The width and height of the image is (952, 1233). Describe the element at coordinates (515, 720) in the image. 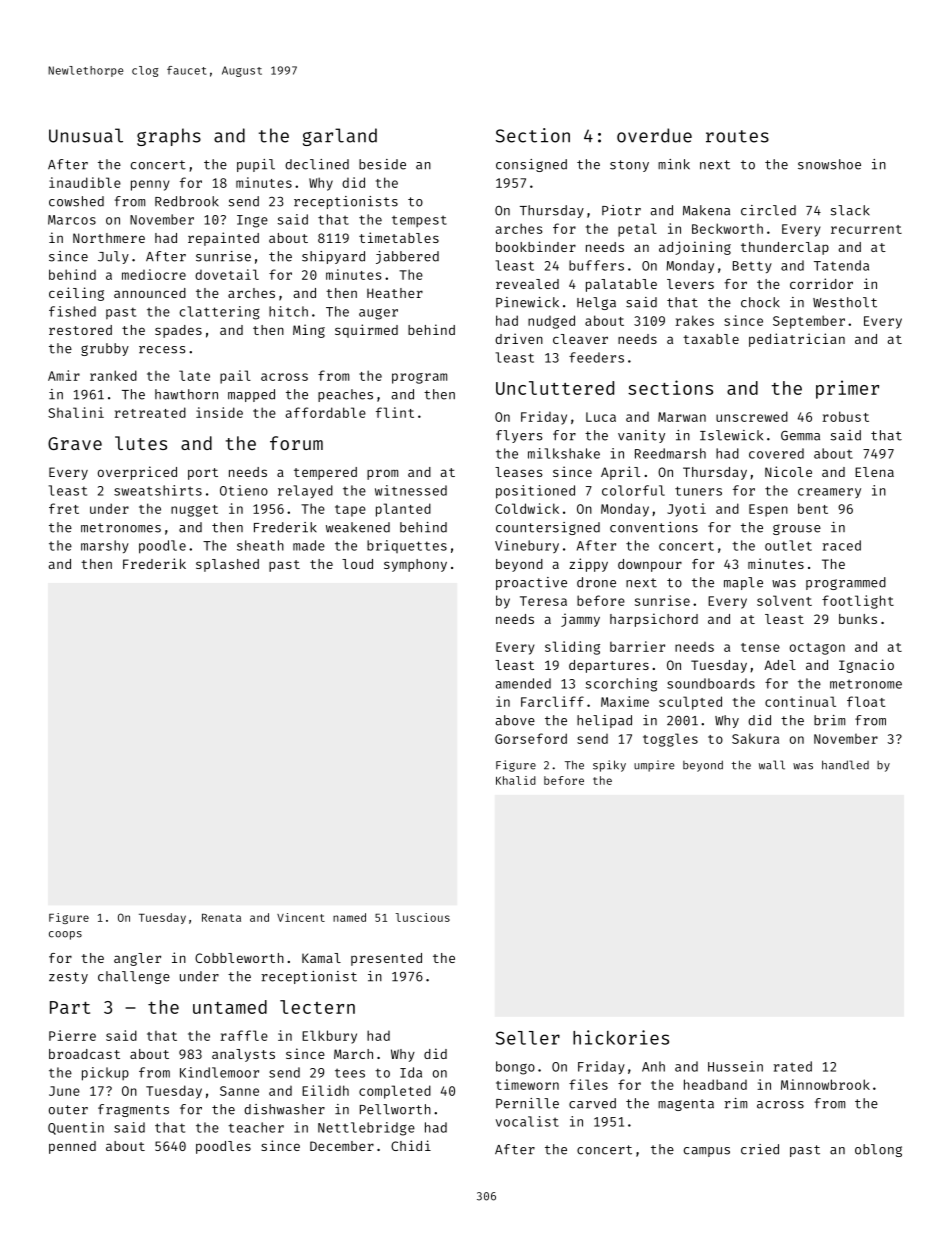

I see `above` at that location.
